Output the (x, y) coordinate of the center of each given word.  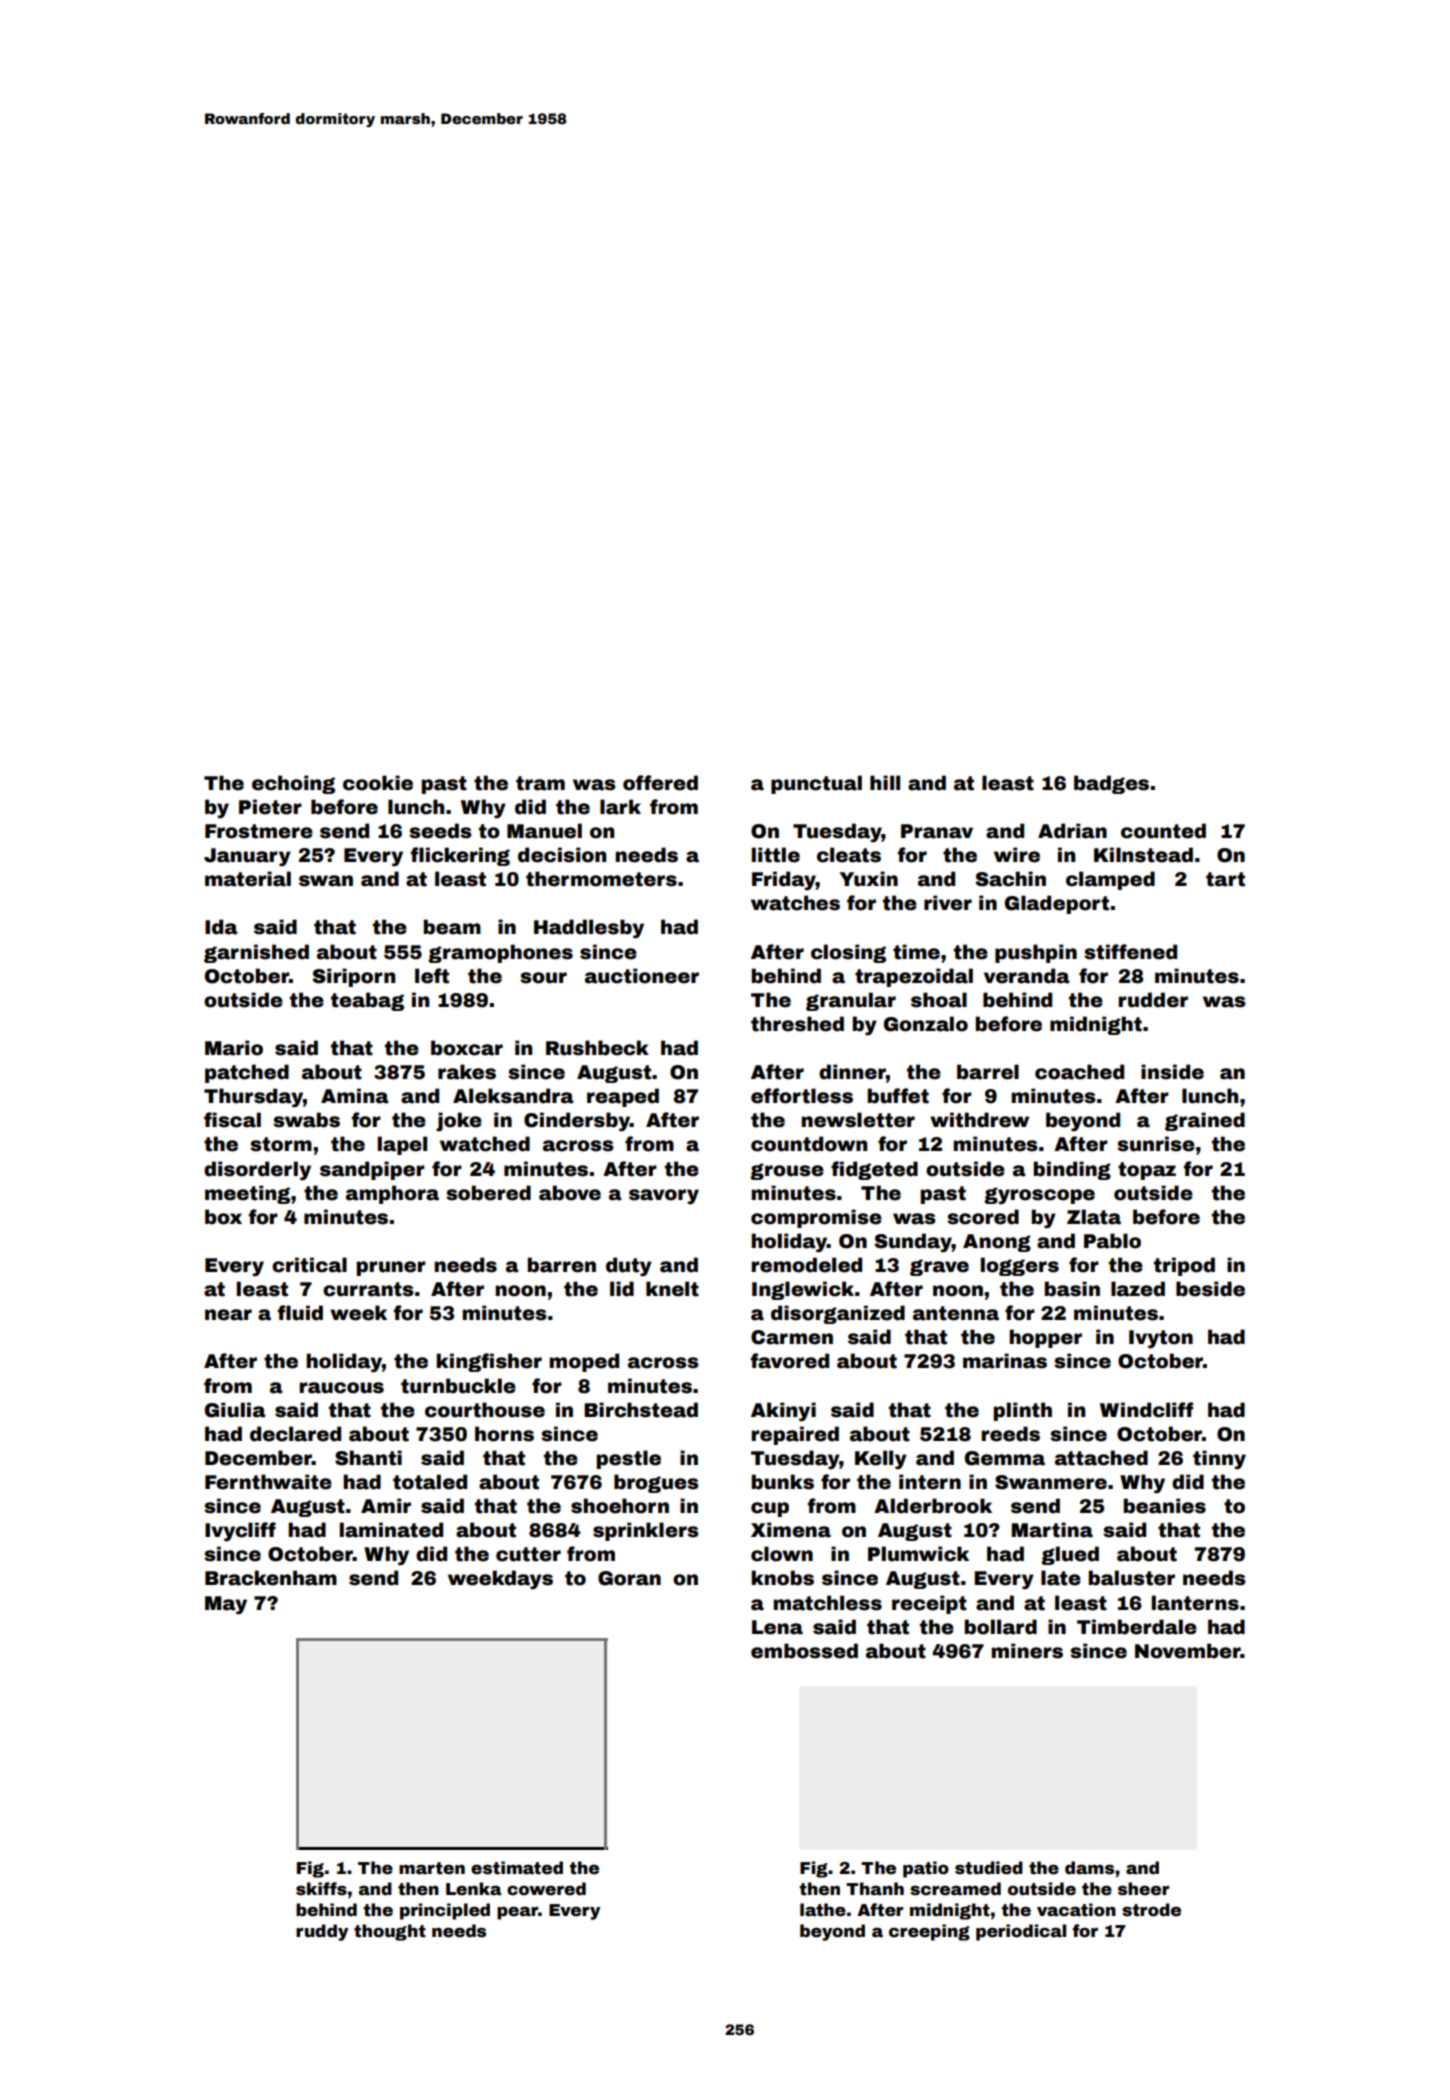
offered (660, 783)
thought (390, 1932)
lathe (823, 1910)
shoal (939, 1000)
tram (540, 783)
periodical (1021, 1932)
